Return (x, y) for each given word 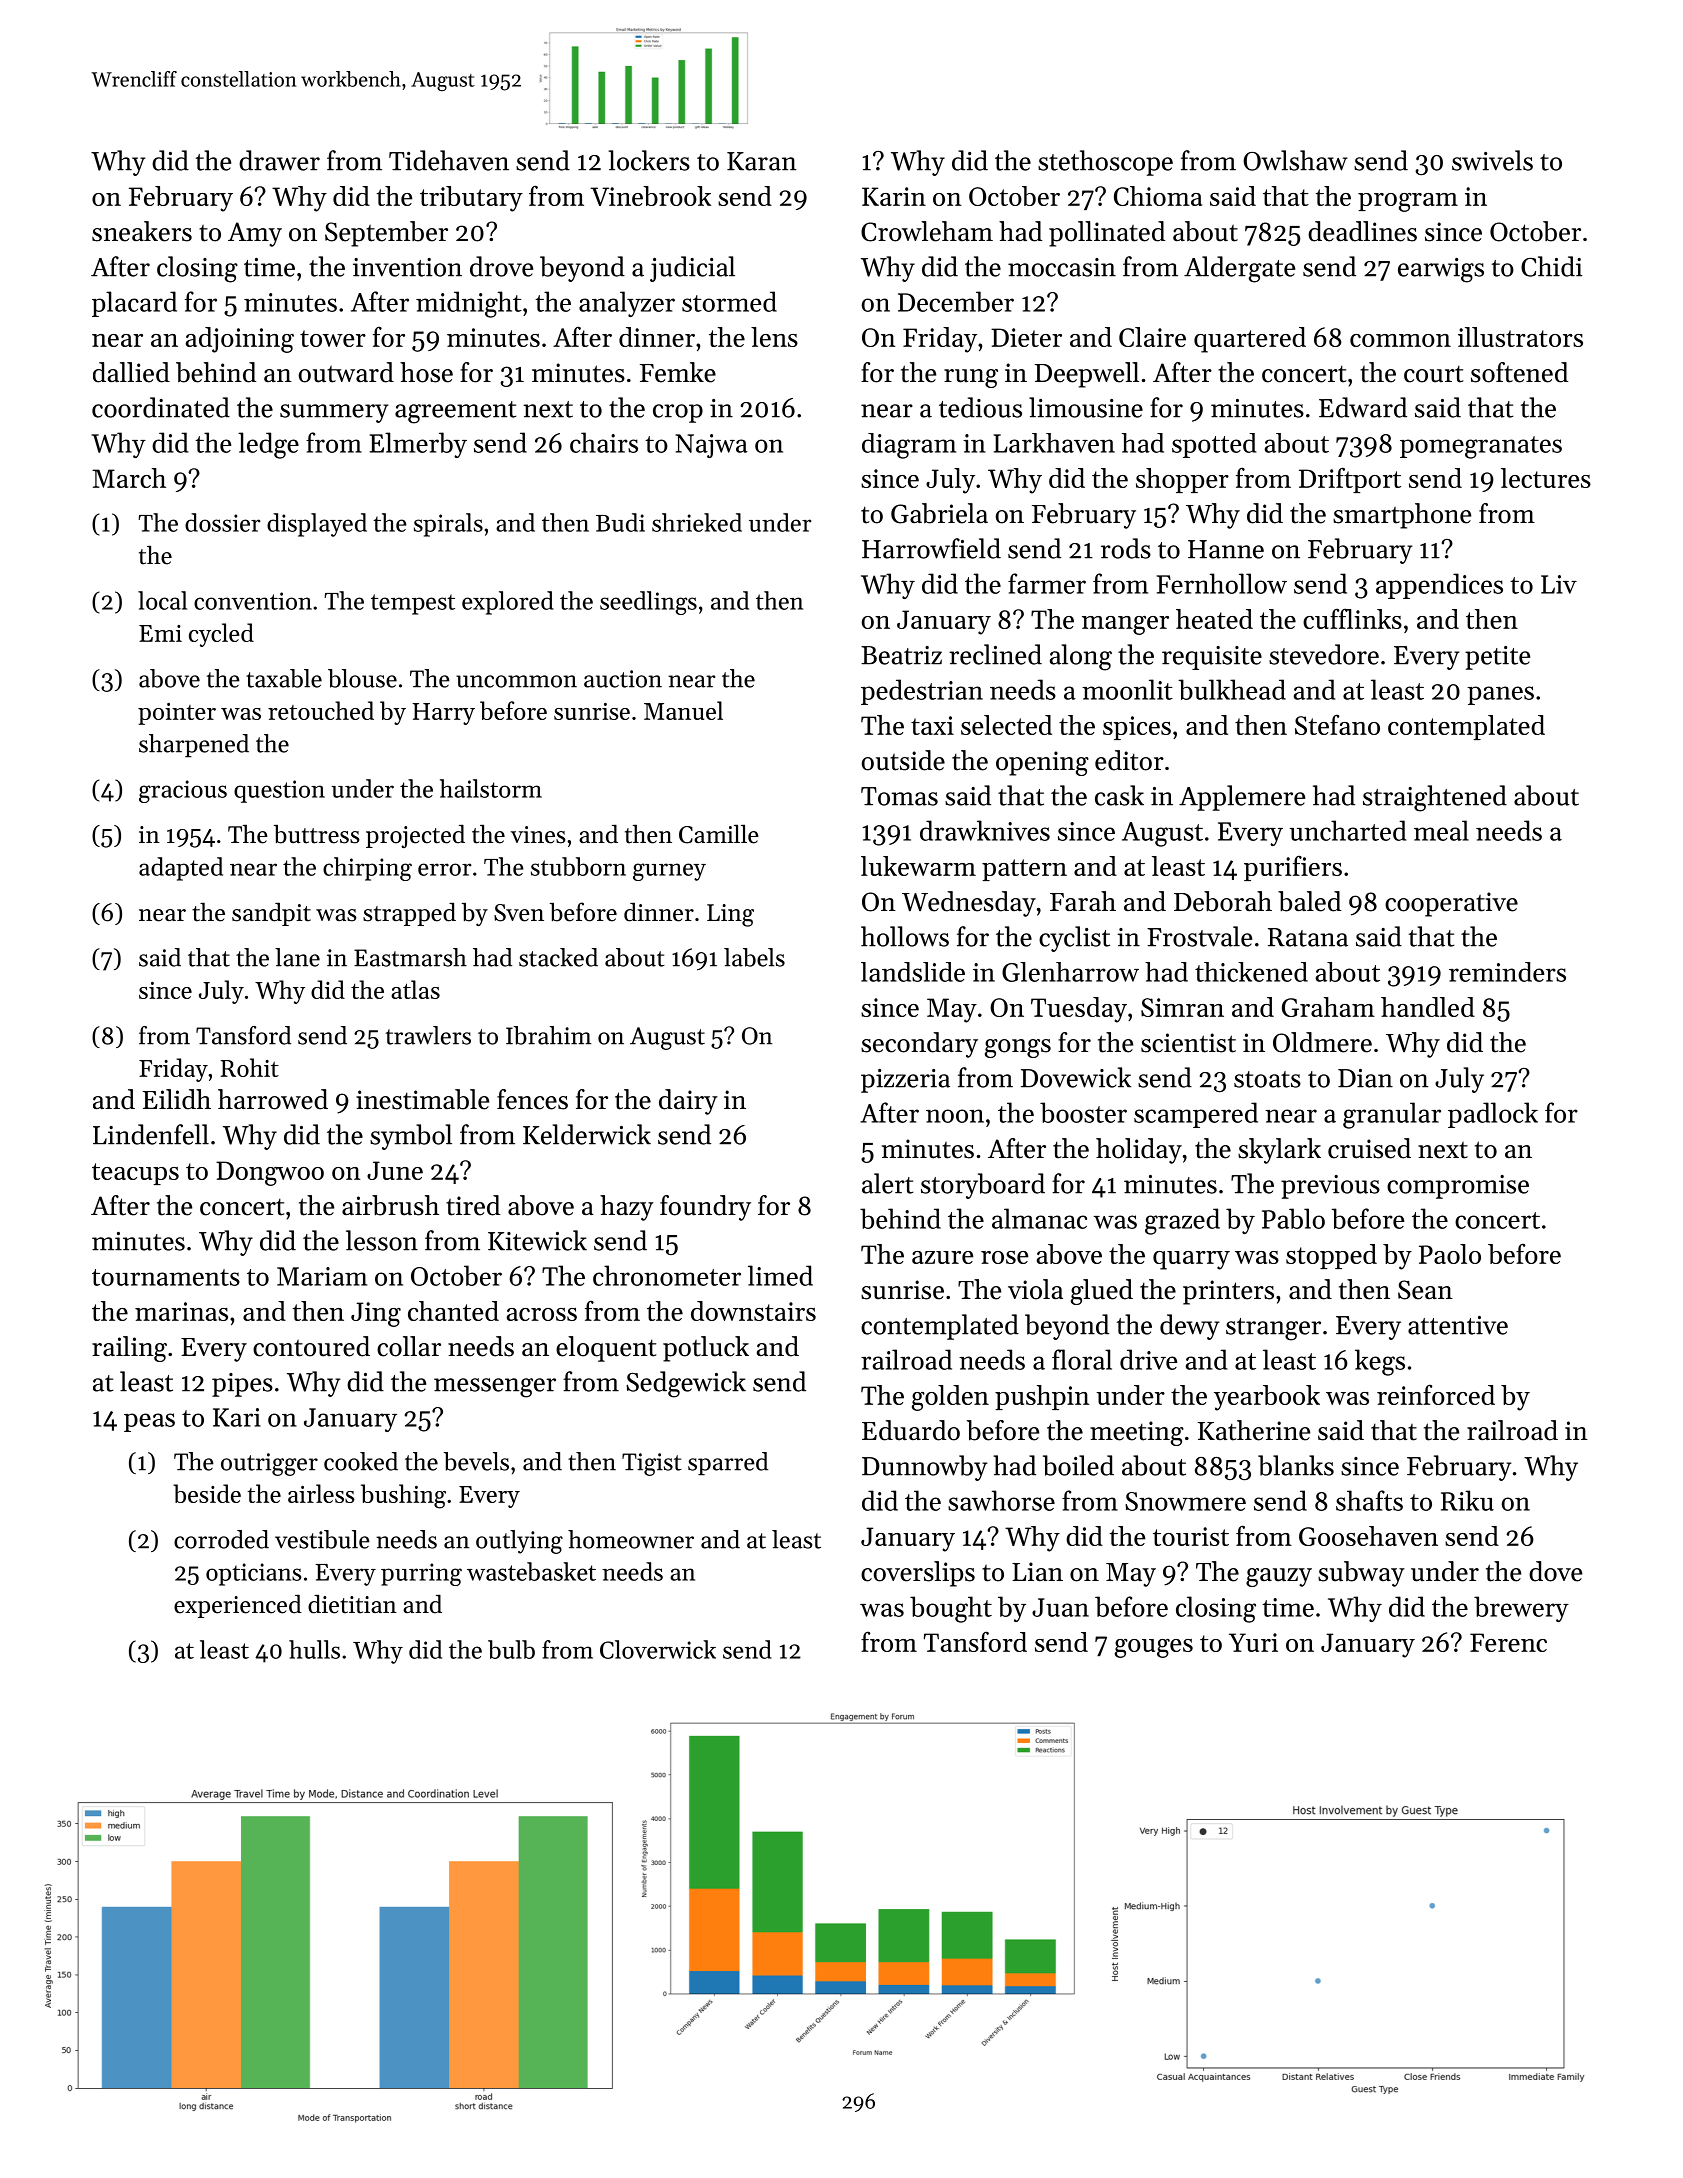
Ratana (1308, 937)
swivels (1492, 160)
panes (1500, 695)
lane (297, 957)
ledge (268, 445)
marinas (181, 1311)
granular (1392, 1115)
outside (903, 760)
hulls (314, 1649)
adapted (181, 869)
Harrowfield (931, 548)
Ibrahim (548, 1035)
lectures (1546, 478)
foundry (705, 1208)
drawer (279, 160)
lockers (649, 160)
